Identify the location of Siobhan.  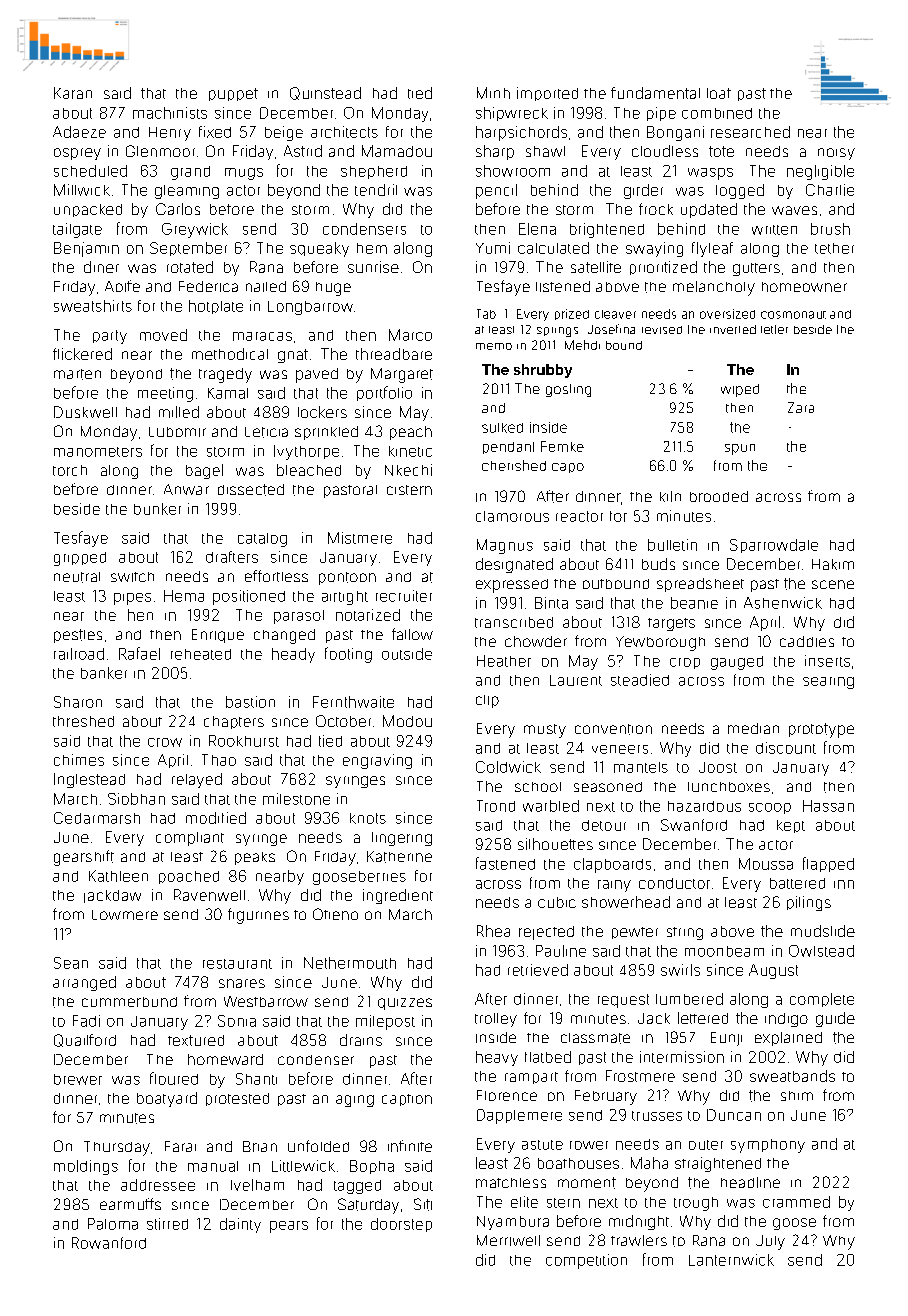
(136, 799).
